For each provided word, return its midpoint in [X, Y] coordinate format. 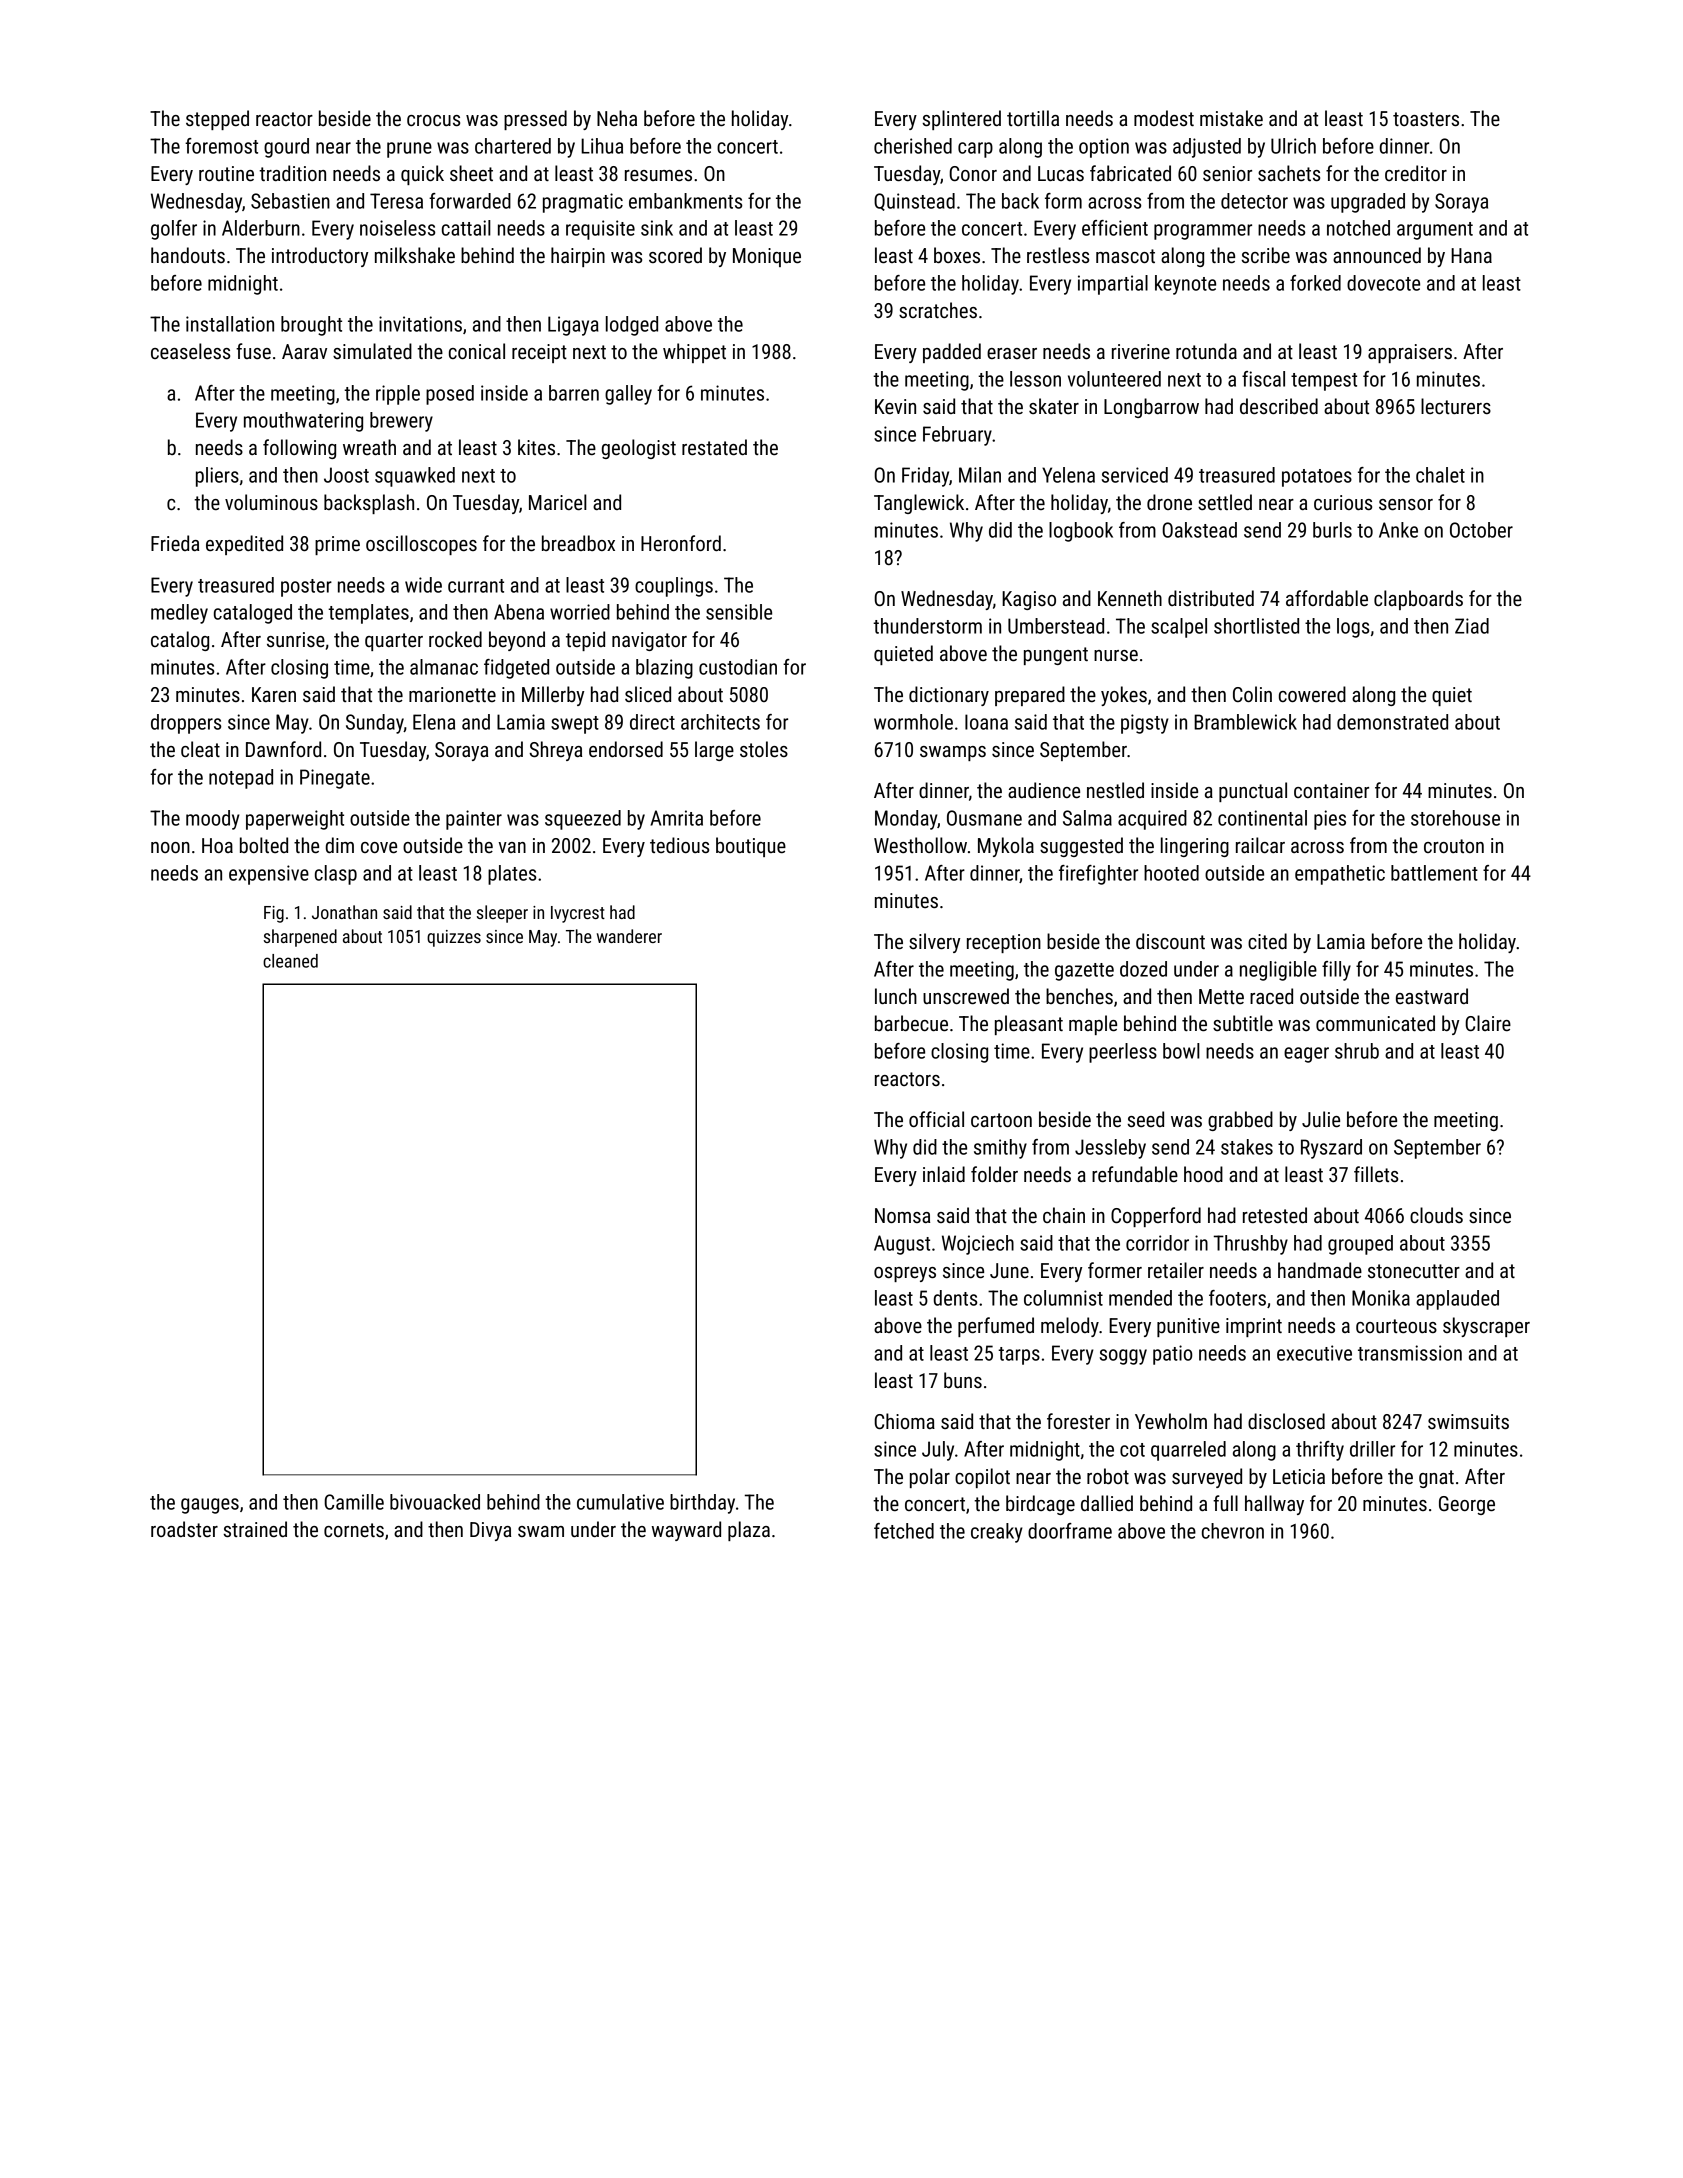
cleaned [290, 961]
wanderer [629, 936]
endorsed [626, 749]
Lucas [1061, 173]
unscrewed [966, 996]
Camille [354, 1502]
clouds [1436, 1215]
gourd [286, 148]
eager [1306, 1055]
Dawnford [283, 749]
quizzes [454, 938]
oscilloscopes [421, 545]
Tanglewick [919, 504]
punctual [1253, 792]
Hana [1471, 255]
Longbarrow [1151, 408]
